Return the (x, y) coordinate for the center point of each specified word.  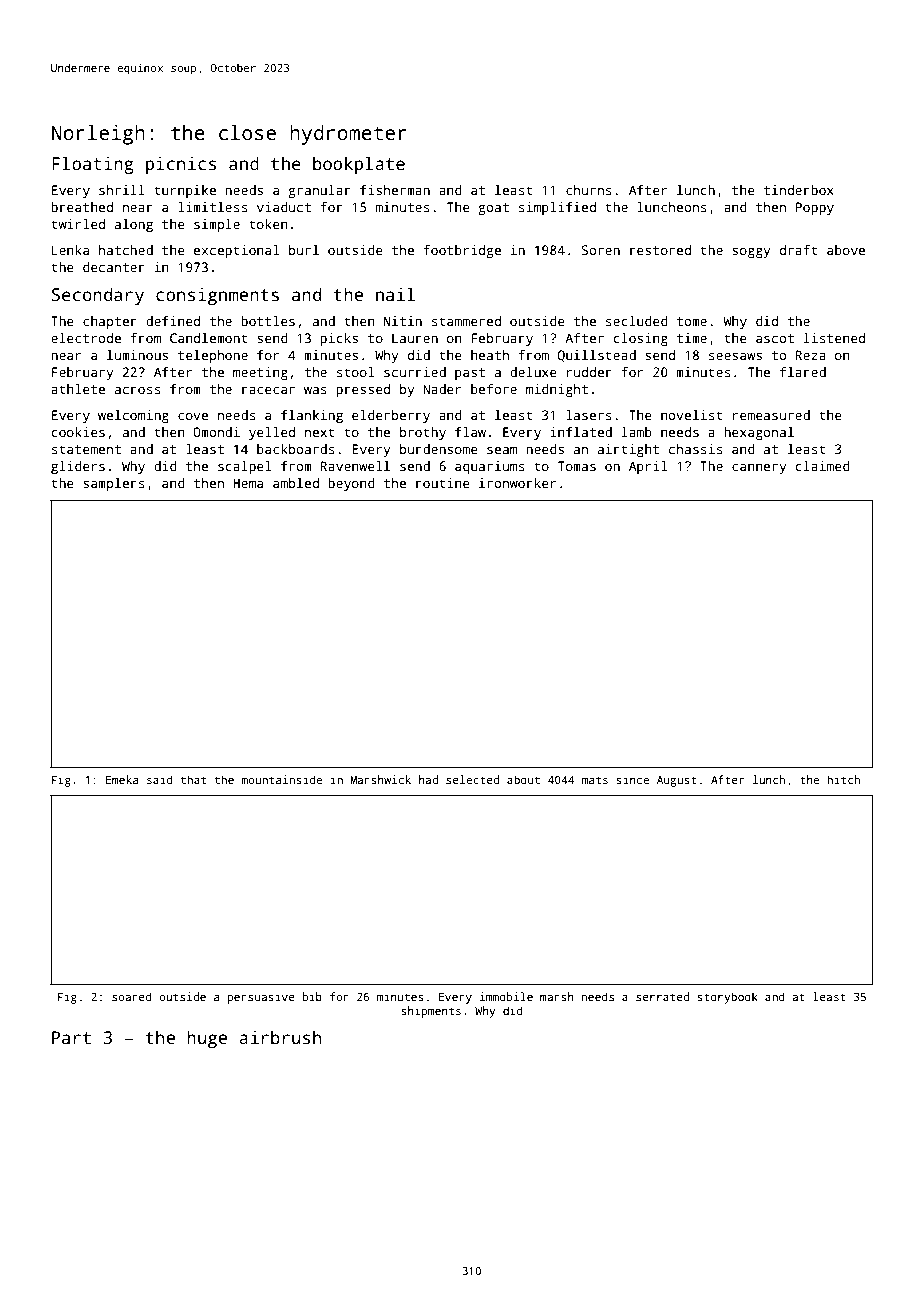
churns (589, 190)
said (160, 779)
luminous (137, 355)
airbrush (280, 1037)
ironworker (517, 483)
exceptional (236, 251)
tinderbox (799, 190)
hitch (843, 779)
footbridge (462, 251)
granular (319, 191)
